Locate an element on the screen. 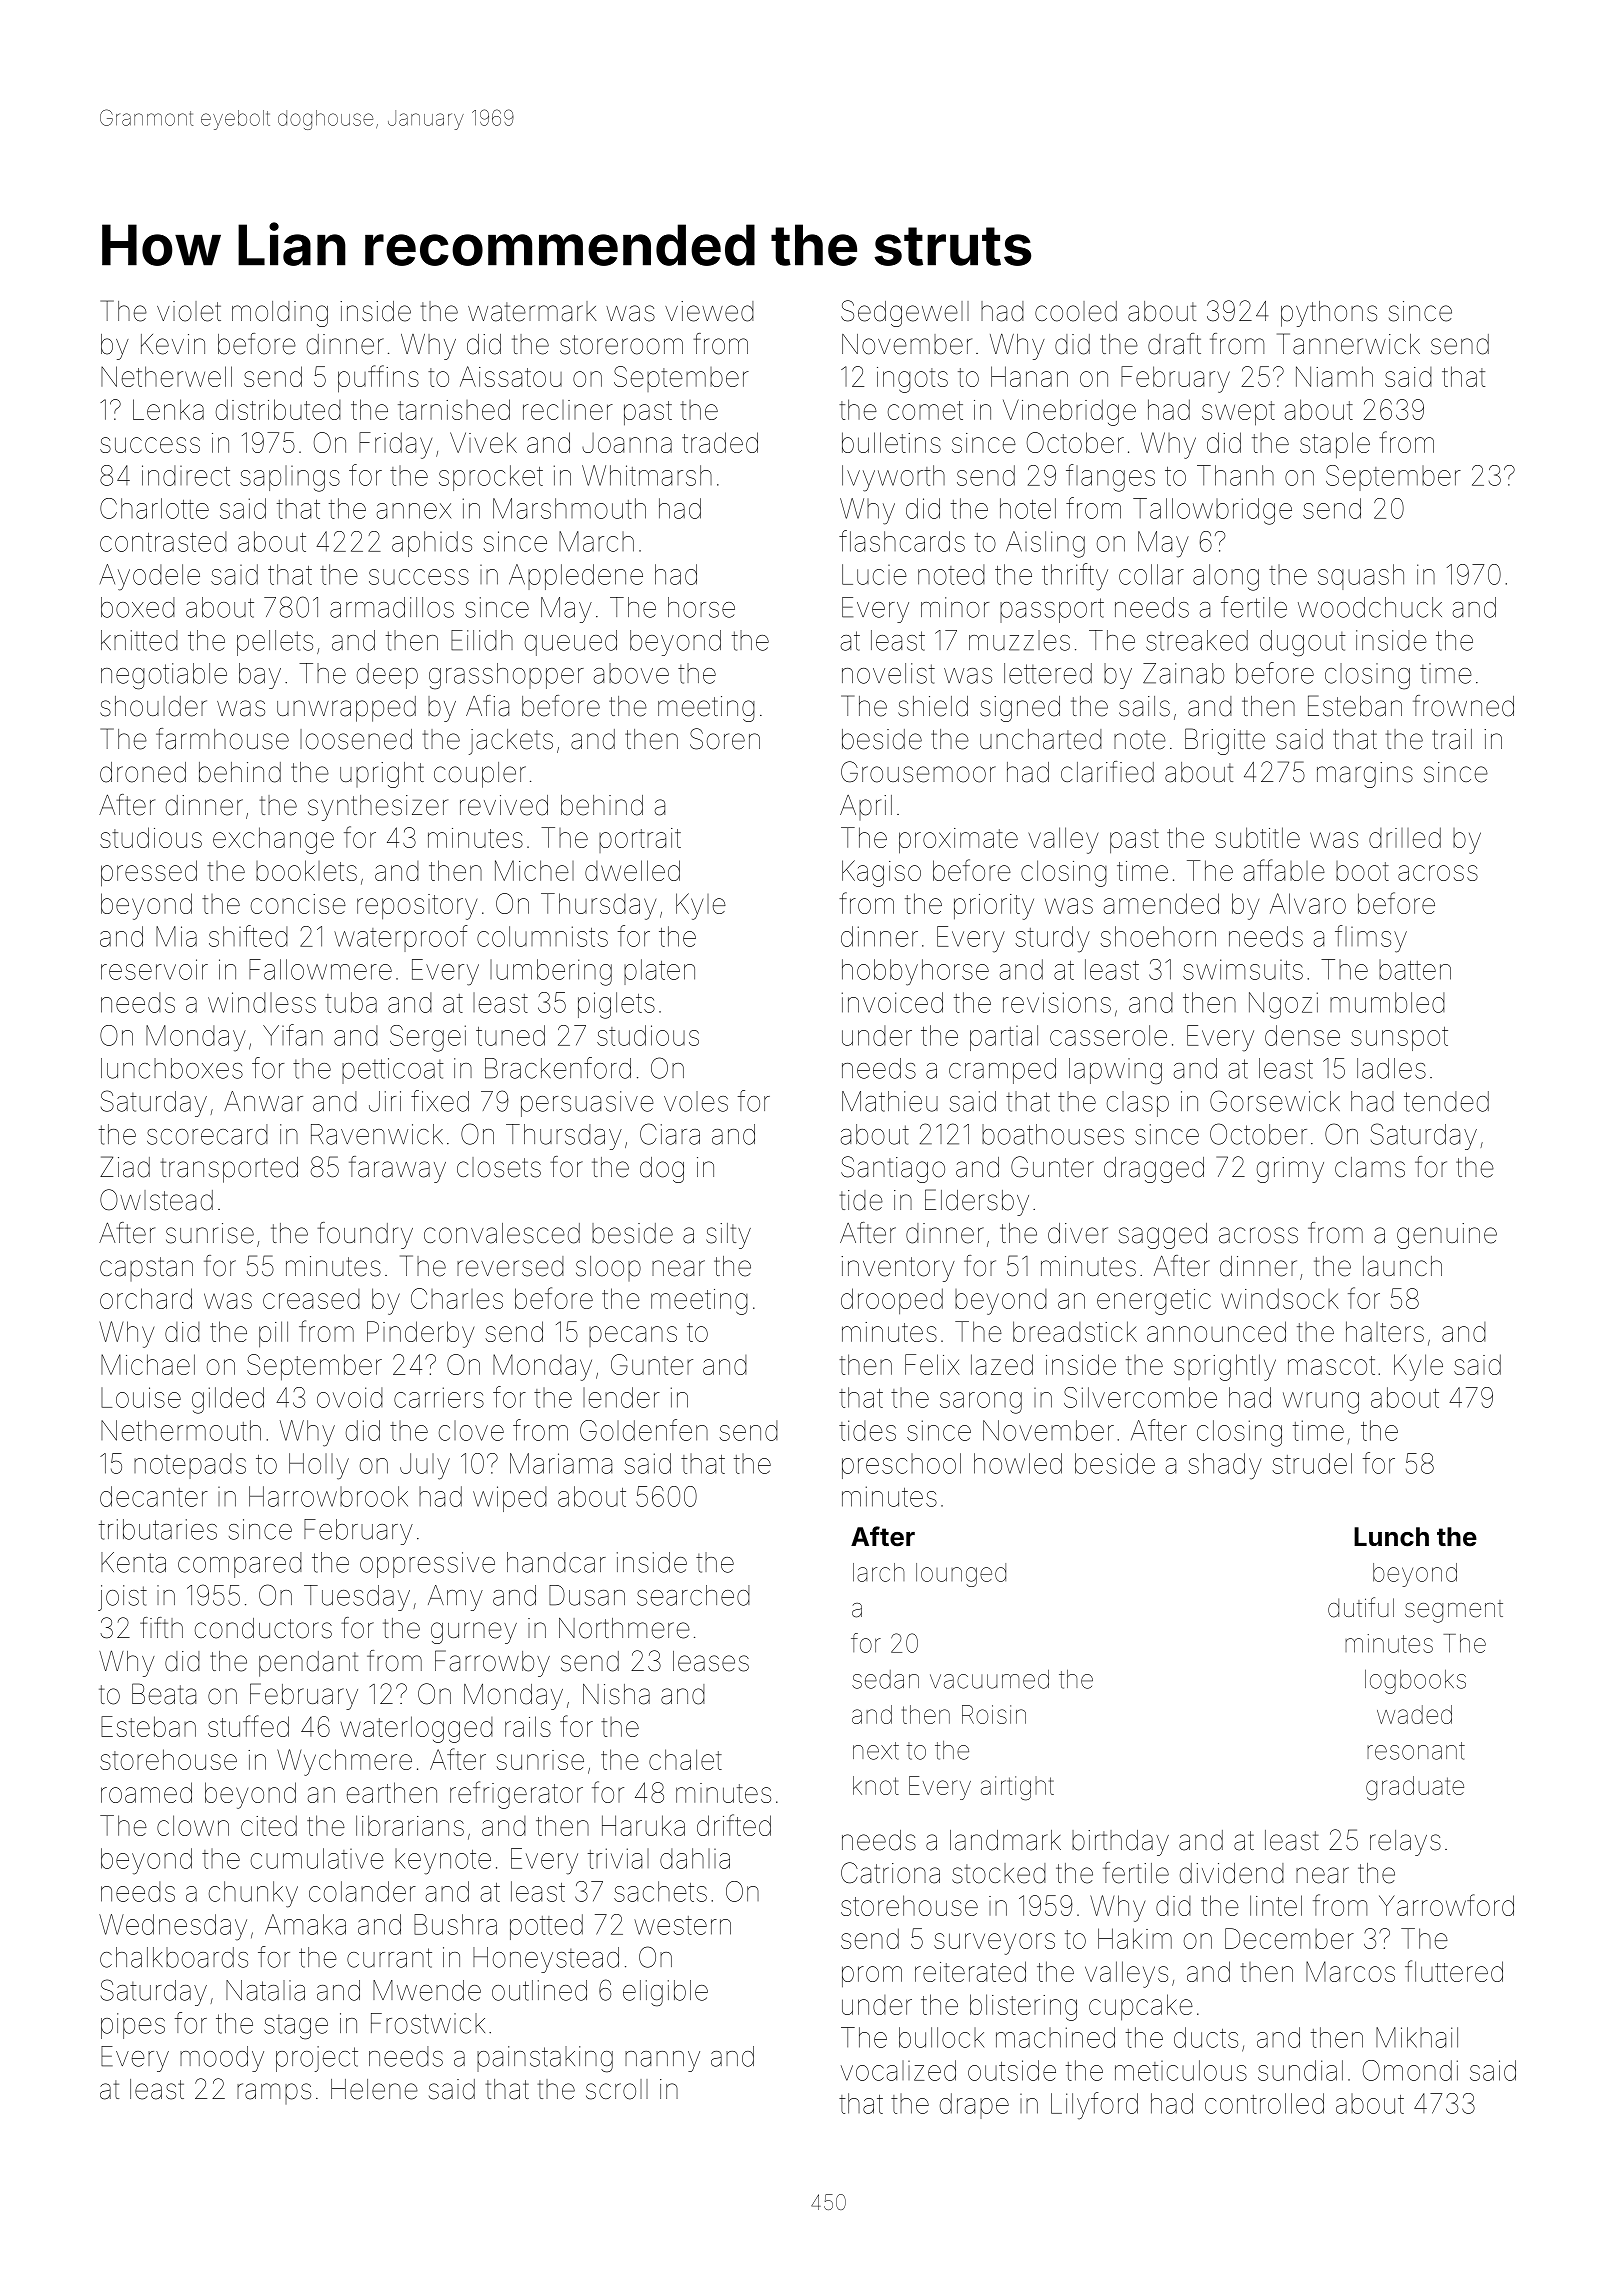 The width and height of the screenshot is (1620, 2292). strudel is located at coordinates (1312, 1463).
